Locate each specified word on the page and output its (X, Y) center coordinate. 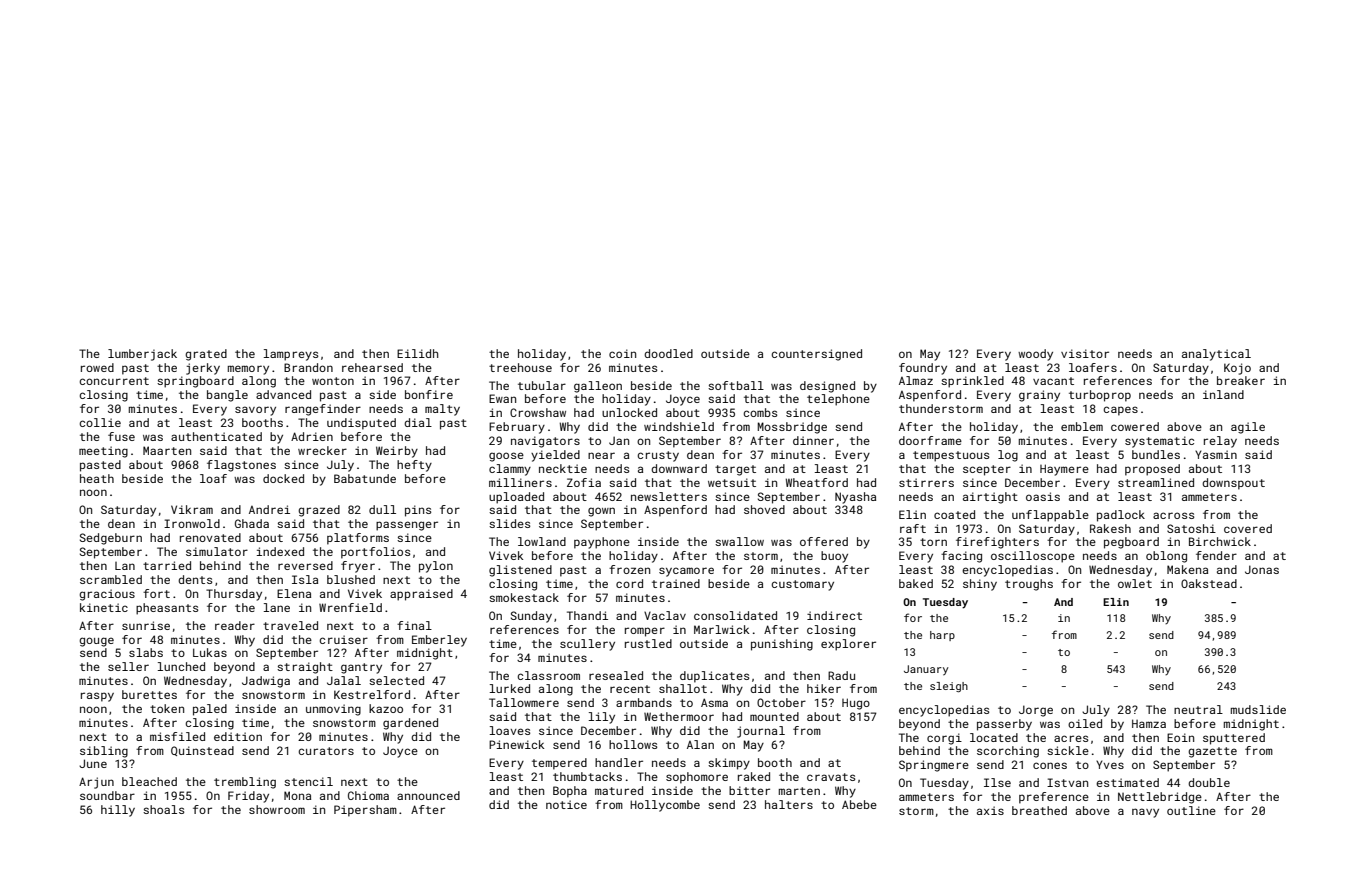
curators (326, 751)
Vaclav (665, 615)
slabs (146, 652)
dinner (813, 440)
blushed (351, 579)
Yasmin (1216, 454)
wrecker (322, 450)
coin (622, 353)
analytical (1216, 355)
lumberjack (142, 355)
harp (942, 636)
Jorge (1036, 711)
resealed (616, 675)
